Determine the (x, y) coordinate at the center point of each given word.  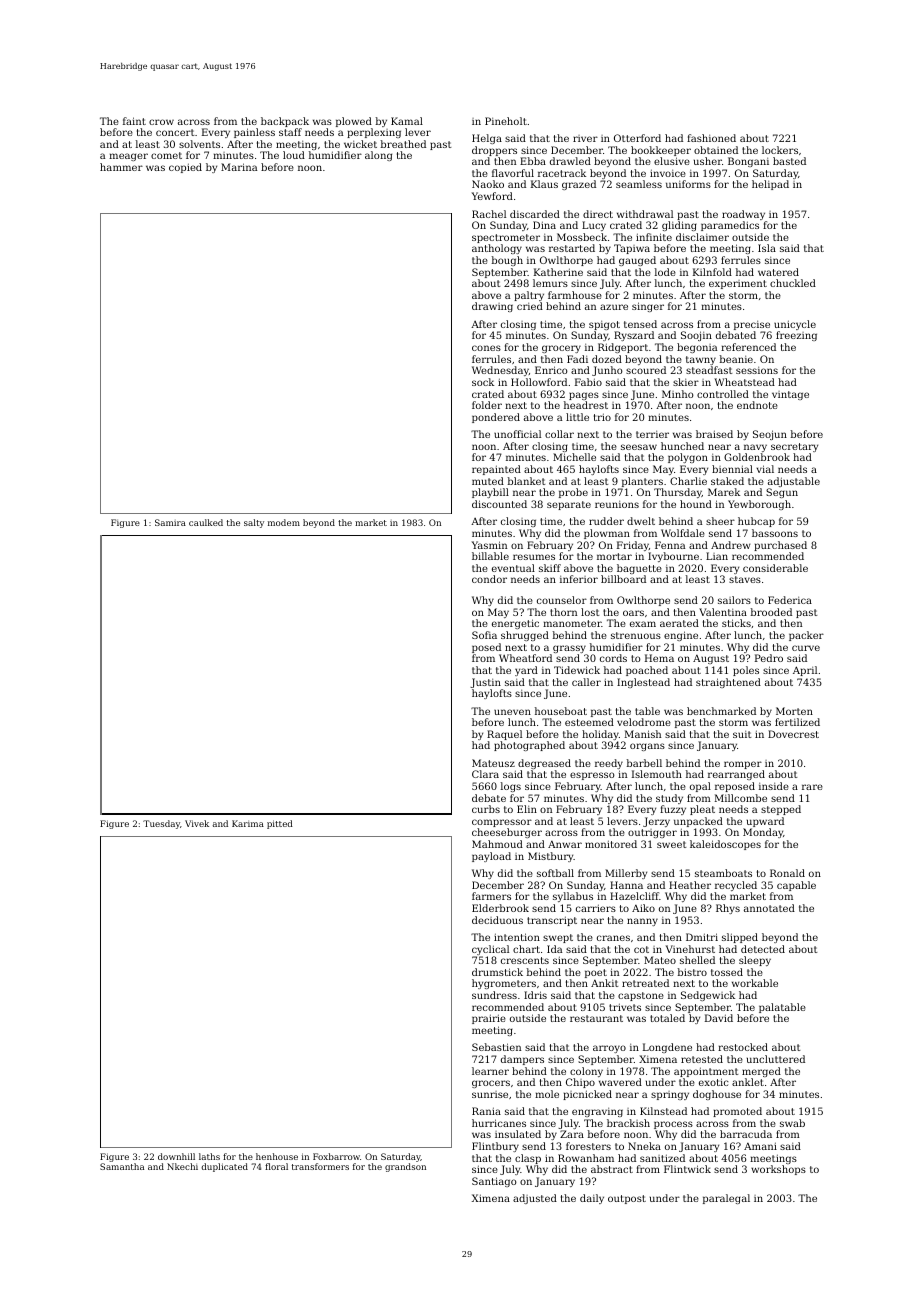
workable (755, 983)
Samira (170, 522)
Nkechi (182, 1166)
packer (806, 636)
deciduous (497, 920)
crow (161, 122)
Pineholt (506, 121)
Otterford (637, 138)
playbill (490, 493)
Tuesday (161, 824)
